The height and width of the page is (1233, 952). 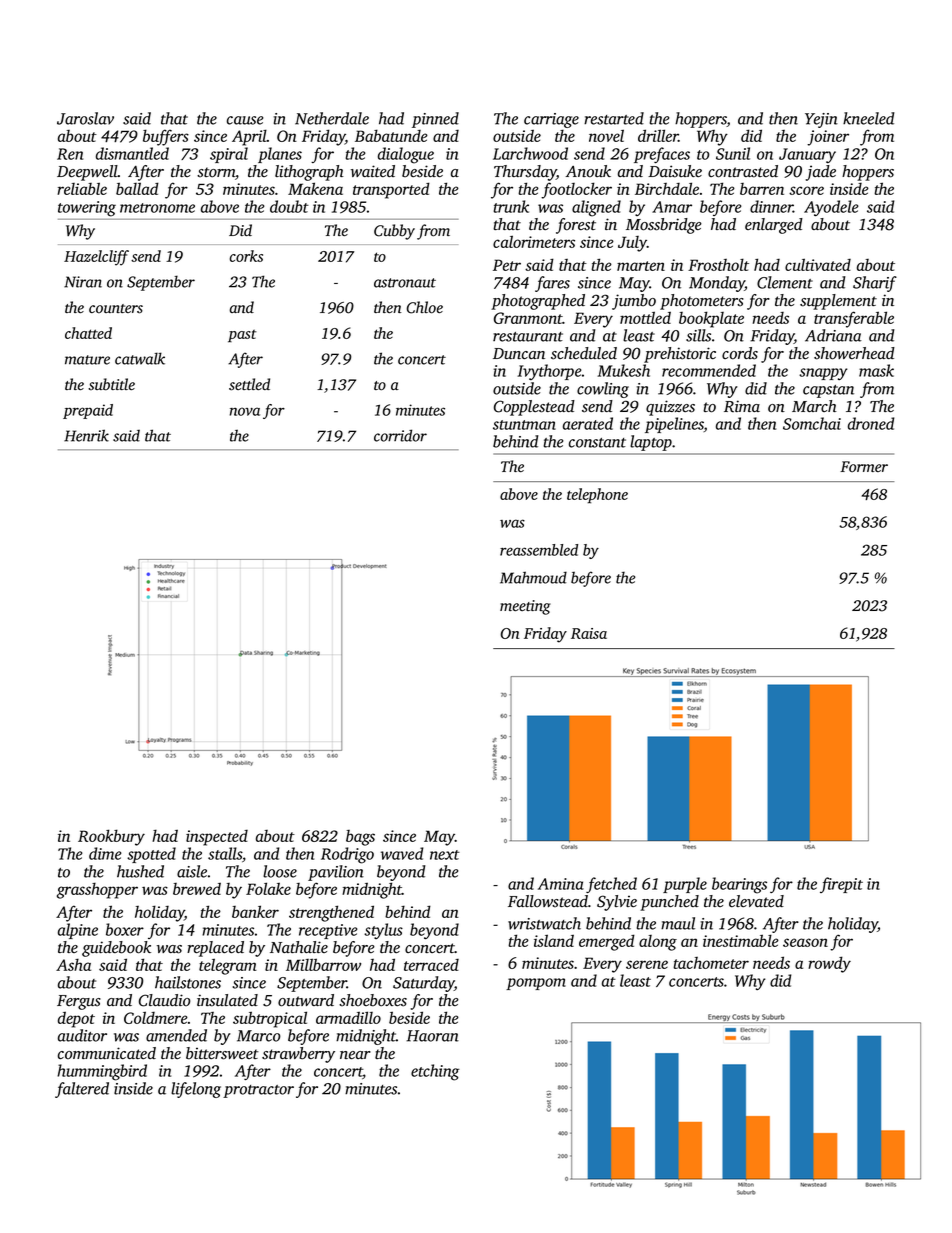 What do you see at coordinates (743, 171) in the page?
I see `contrasted` at bounding box center [743, 171].
